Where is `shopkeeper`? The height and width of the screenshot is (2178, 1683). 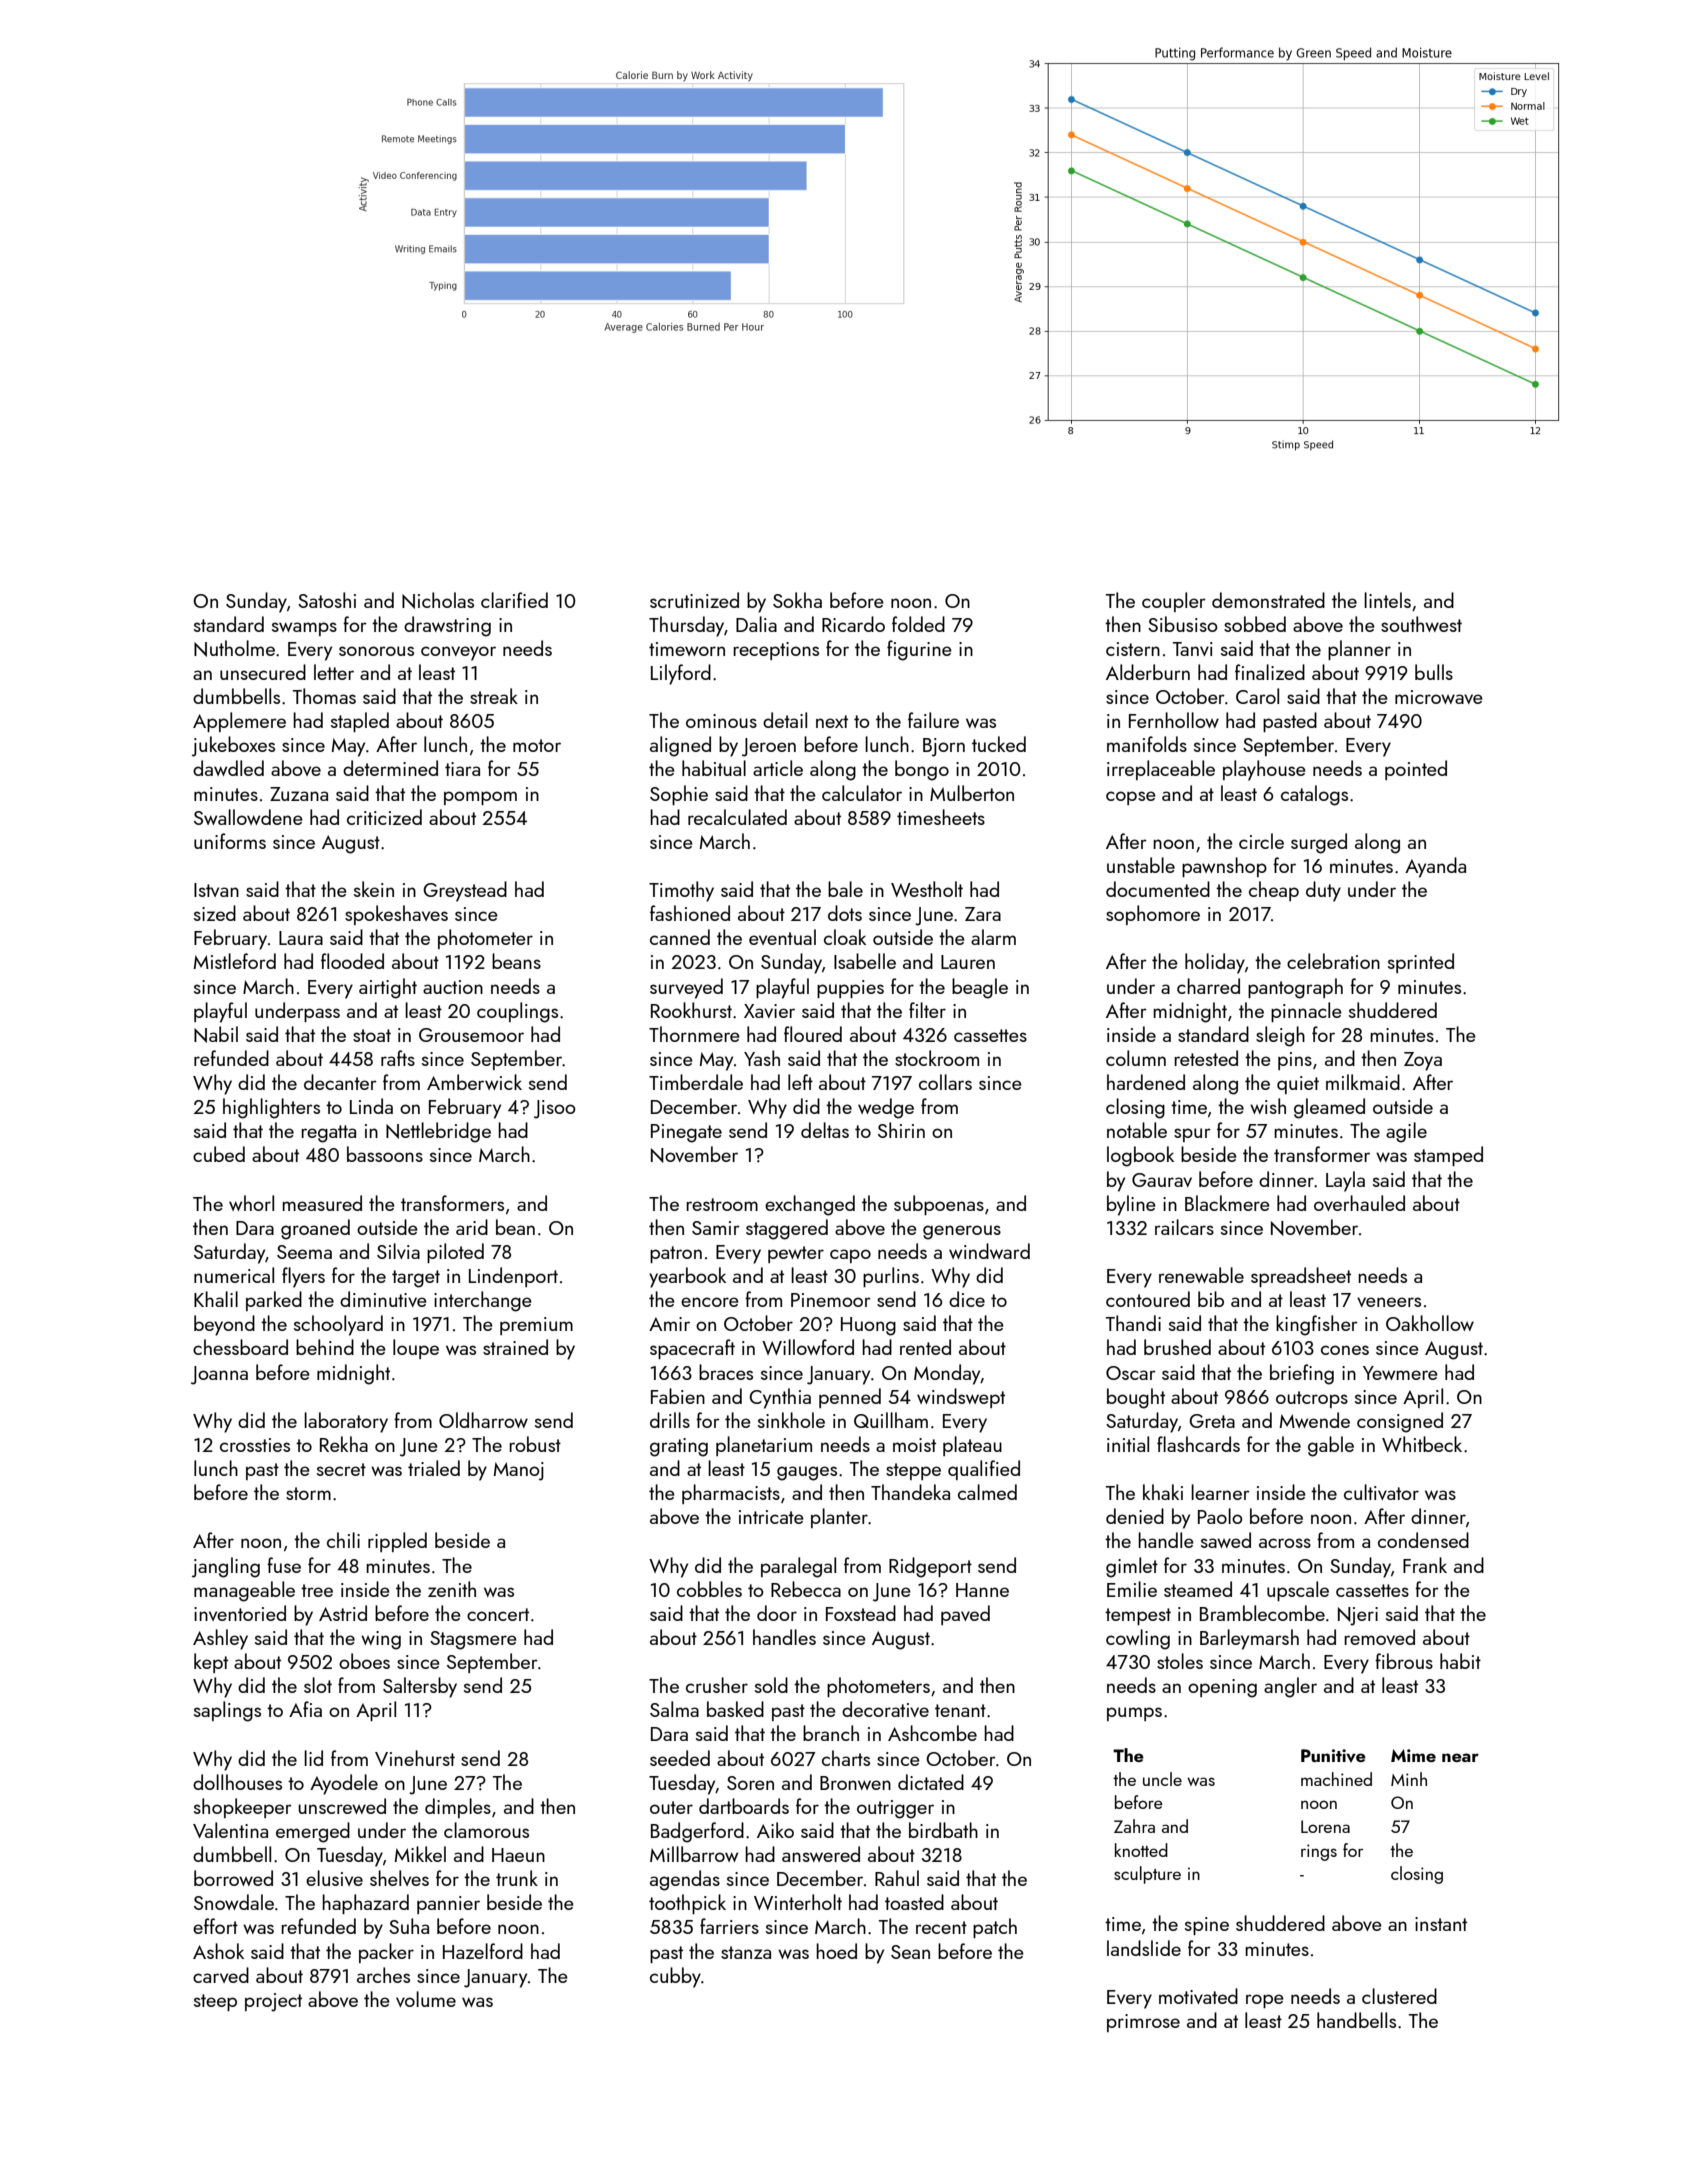 shopkeeper is located at coordinates (243, 1808).
